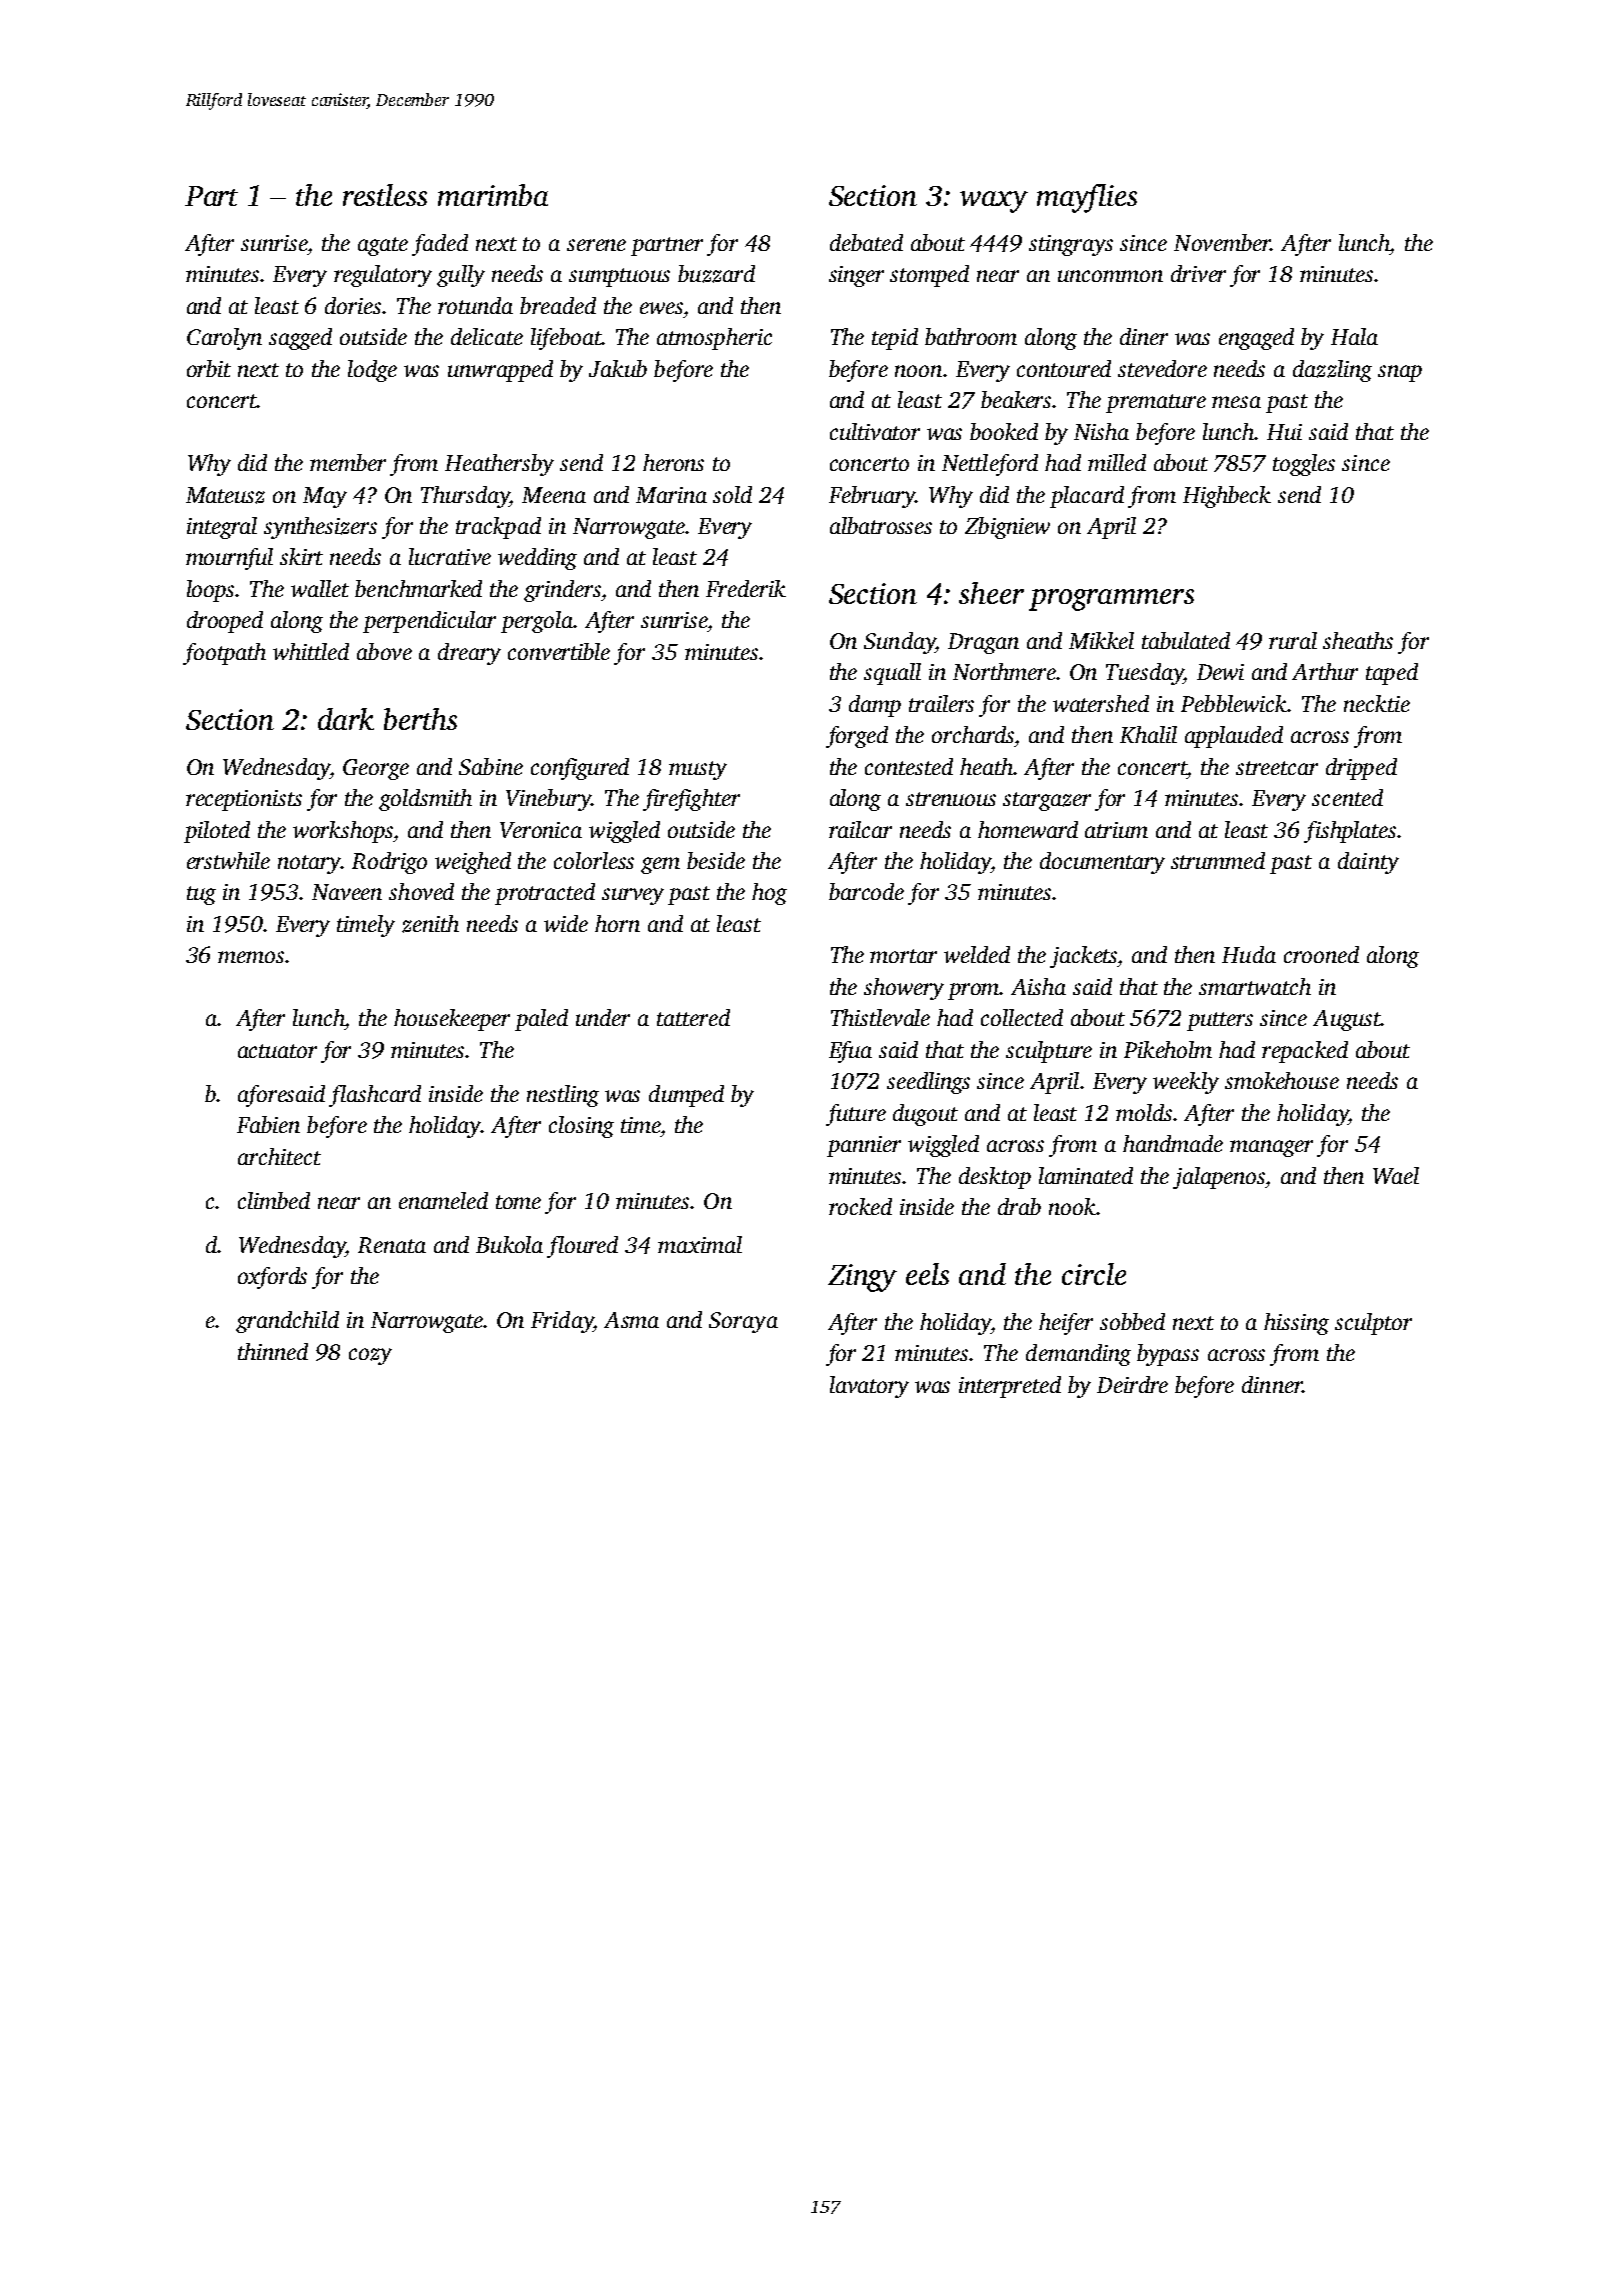 Image resolution: width=1620 pixels, height=2292 pixels. What do you see at coordinates (320, 588) in the page?
I see `wallet` at bounding box center [320, 588].
